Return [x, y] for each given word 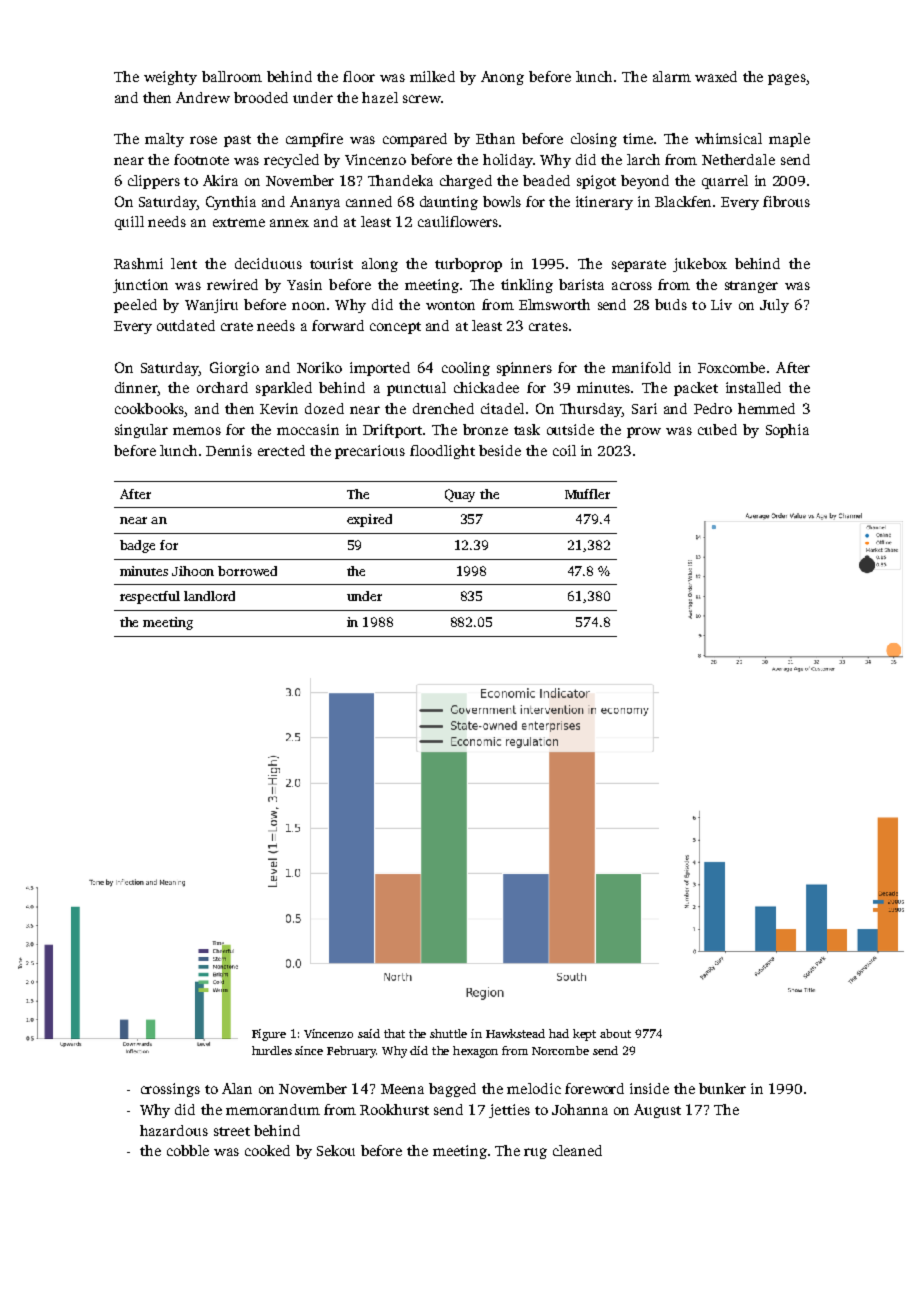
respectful [150, 597]
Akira [220, 180]
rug [535, 1153]
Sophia [787, 431]
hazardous [174, 1130]
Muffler [587, 494]
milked [432, 76]
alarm [672, 76]
